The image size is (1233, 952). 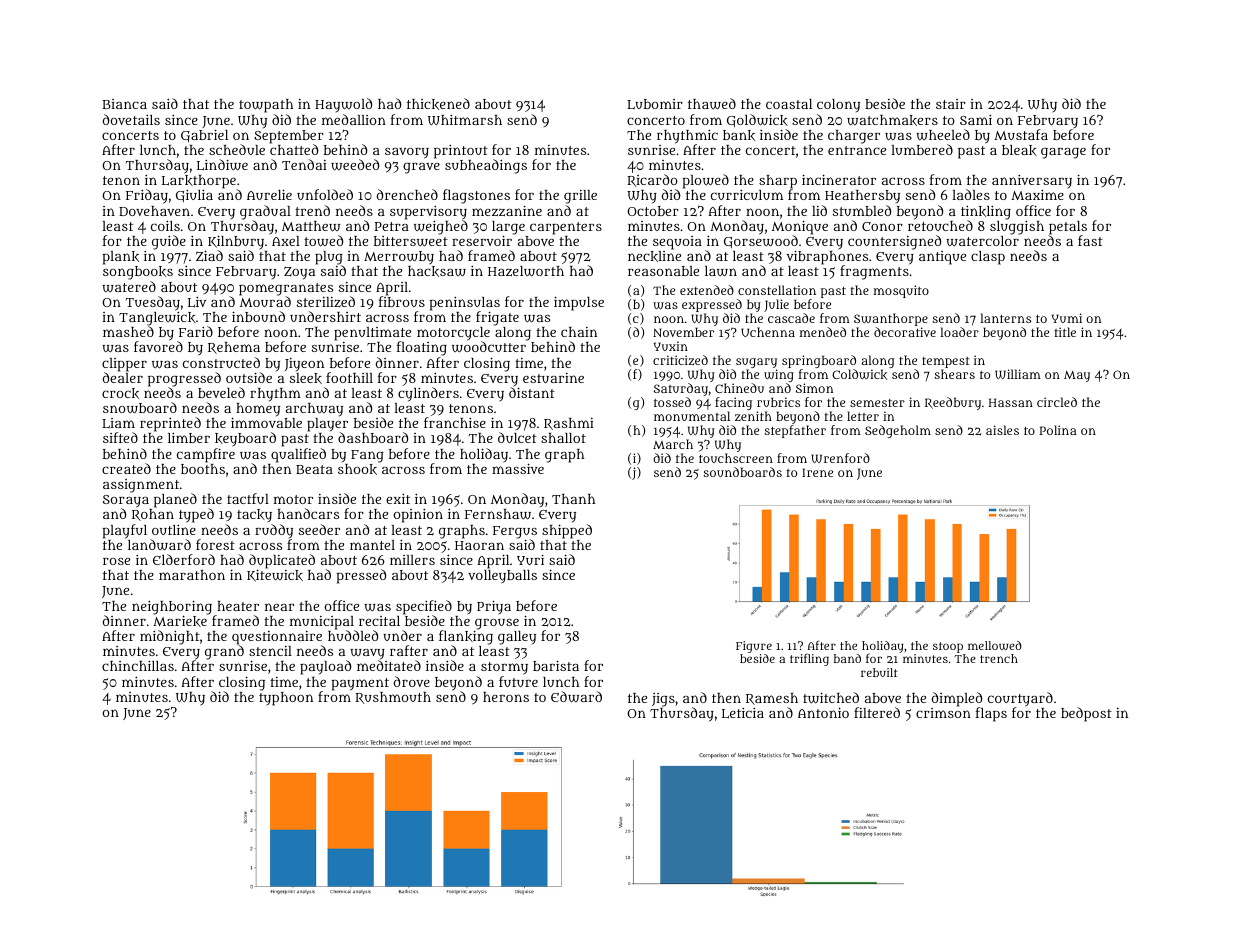 What do you see at coordinates (126, 502) in the screenshot?
I see `Soraya` at bounding box center [126, 502].
